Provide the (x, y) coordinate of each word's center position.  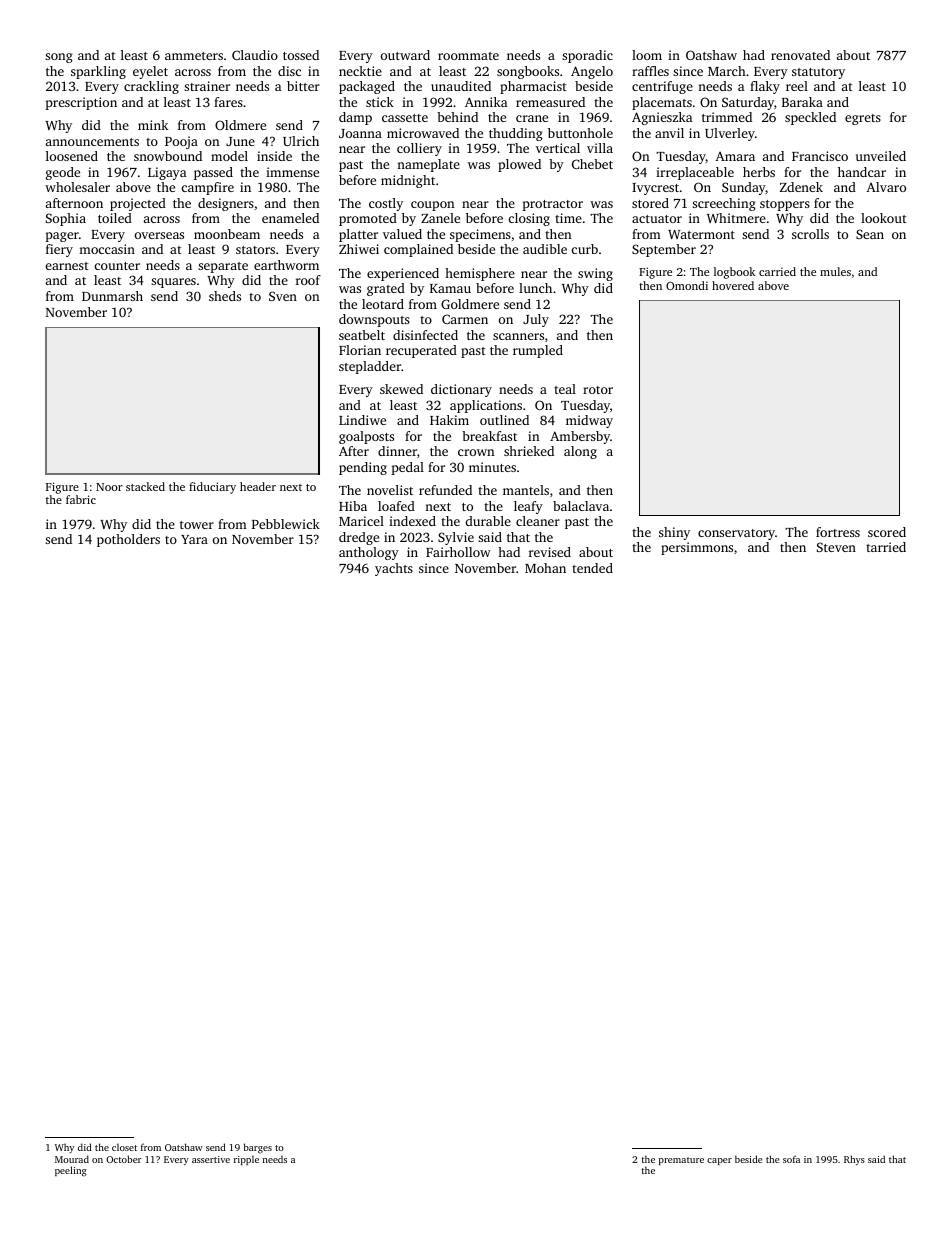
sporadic (587, 56)
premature (681, 1161)
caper (719, 1161)
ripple (246, 1160)
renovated (800, 55)
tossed (301, 55)
